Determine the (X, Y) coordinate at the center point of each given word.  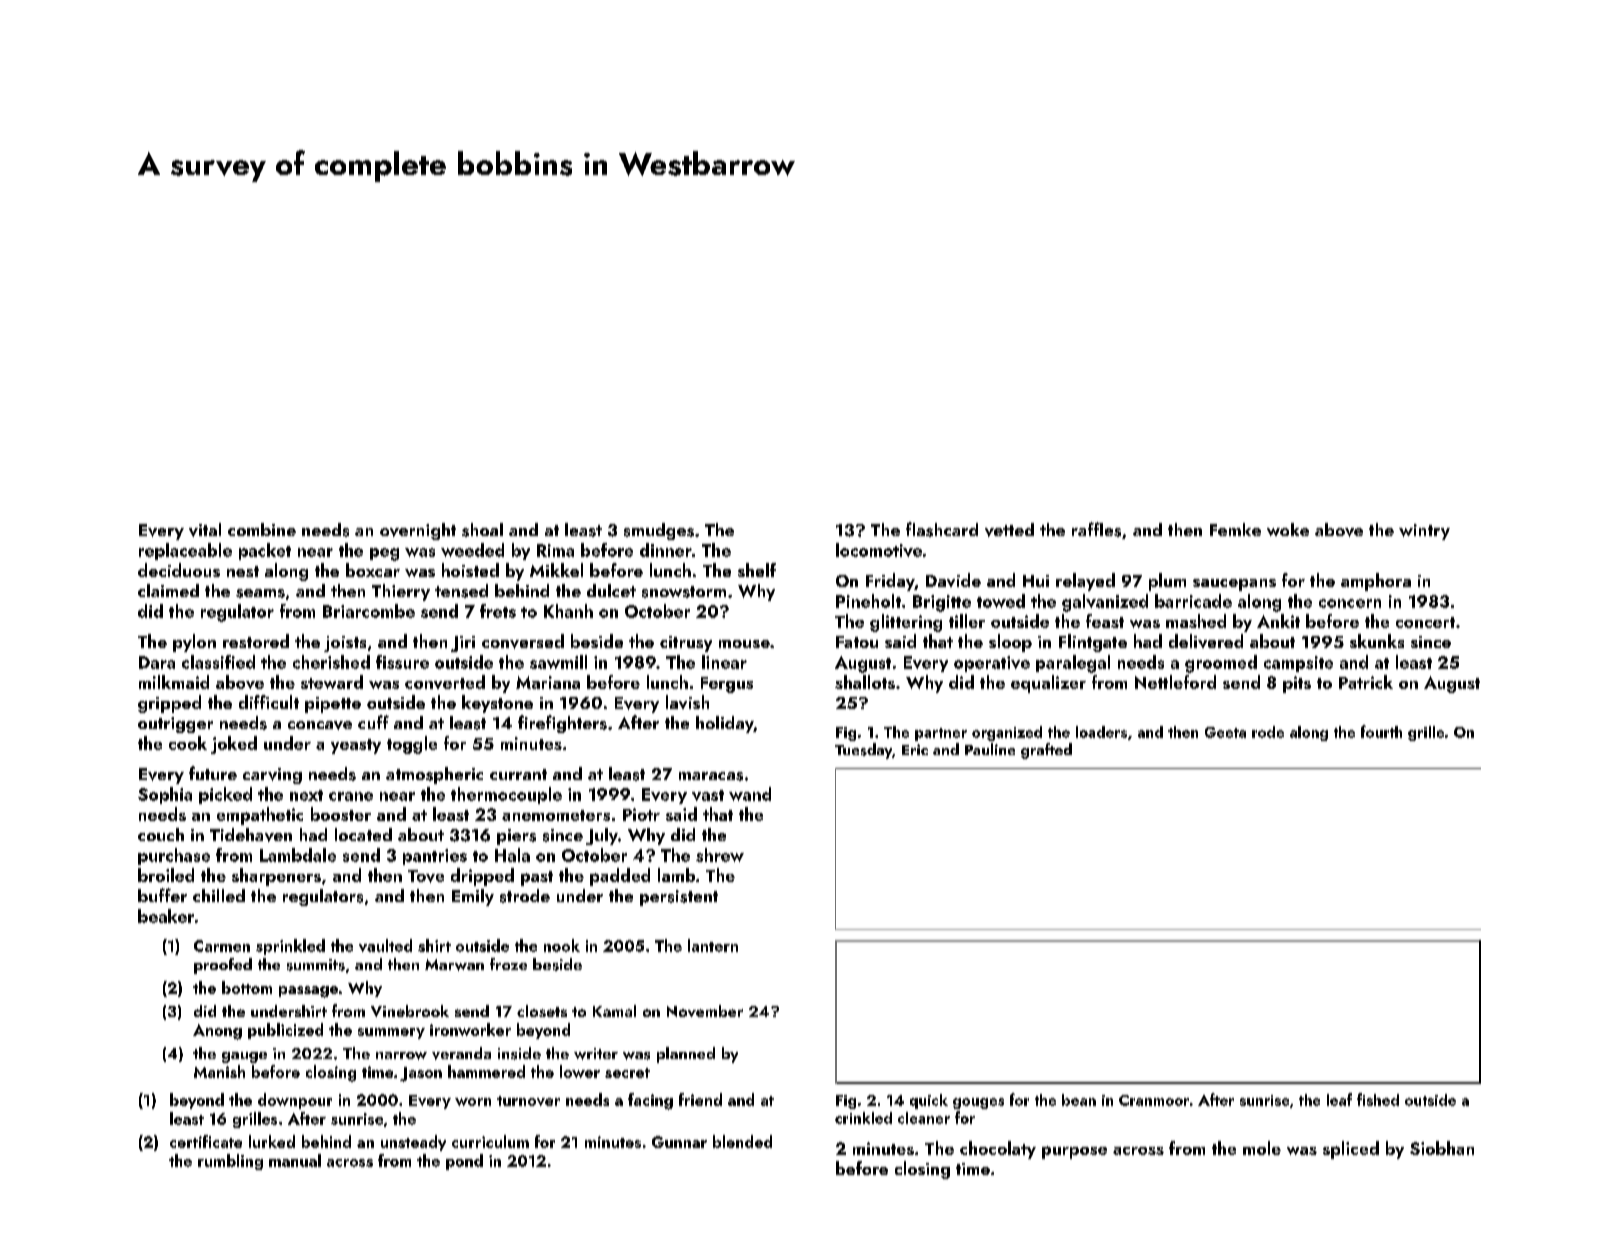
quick (929, 1101)
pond (464, 1162)
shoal (482, 530)
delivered (1206, 641)
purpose (1074, 1152)
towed (1001, 601)
